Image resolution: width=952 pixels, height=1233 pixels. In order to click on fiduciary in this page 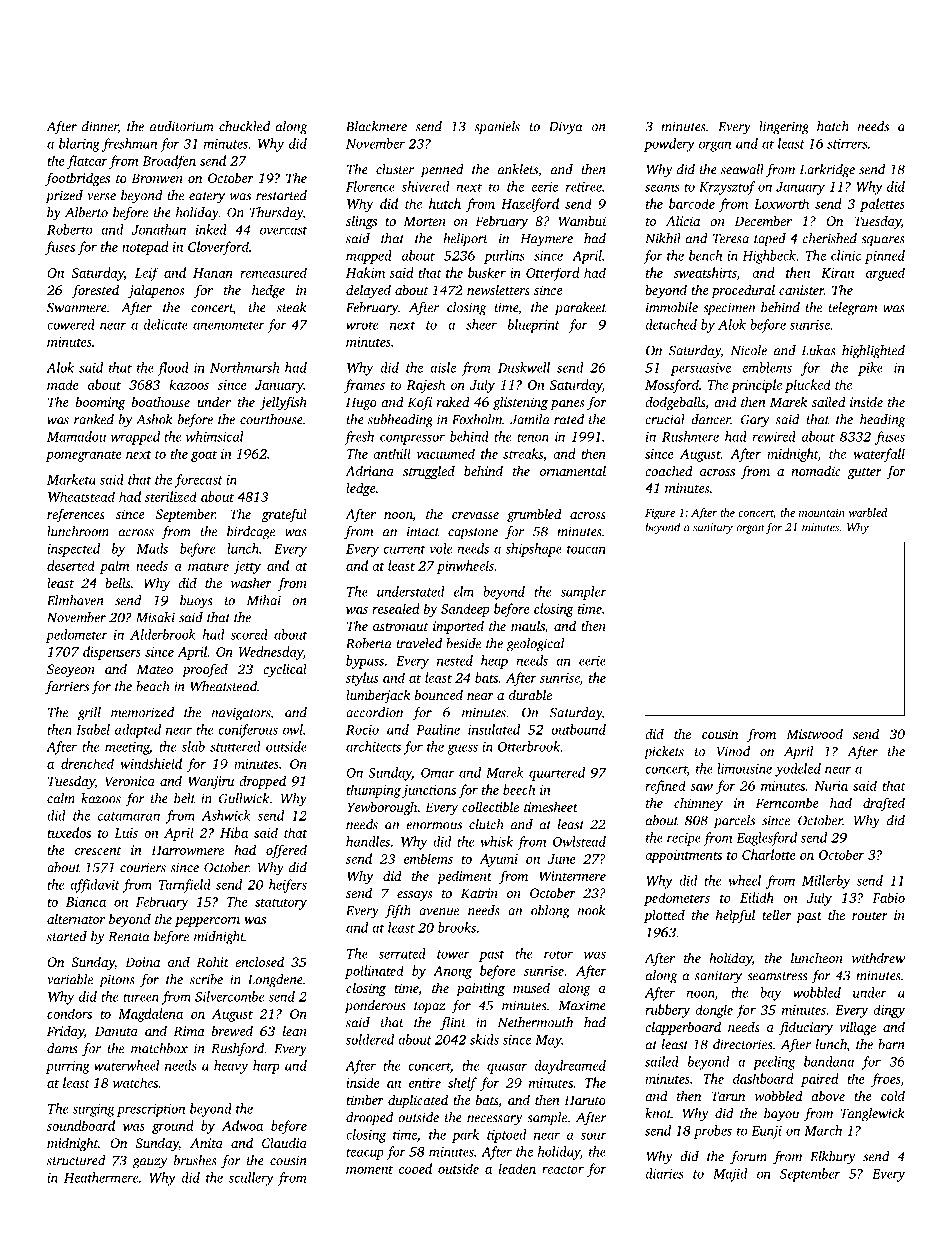, I will do `click(806, 1028)`.
